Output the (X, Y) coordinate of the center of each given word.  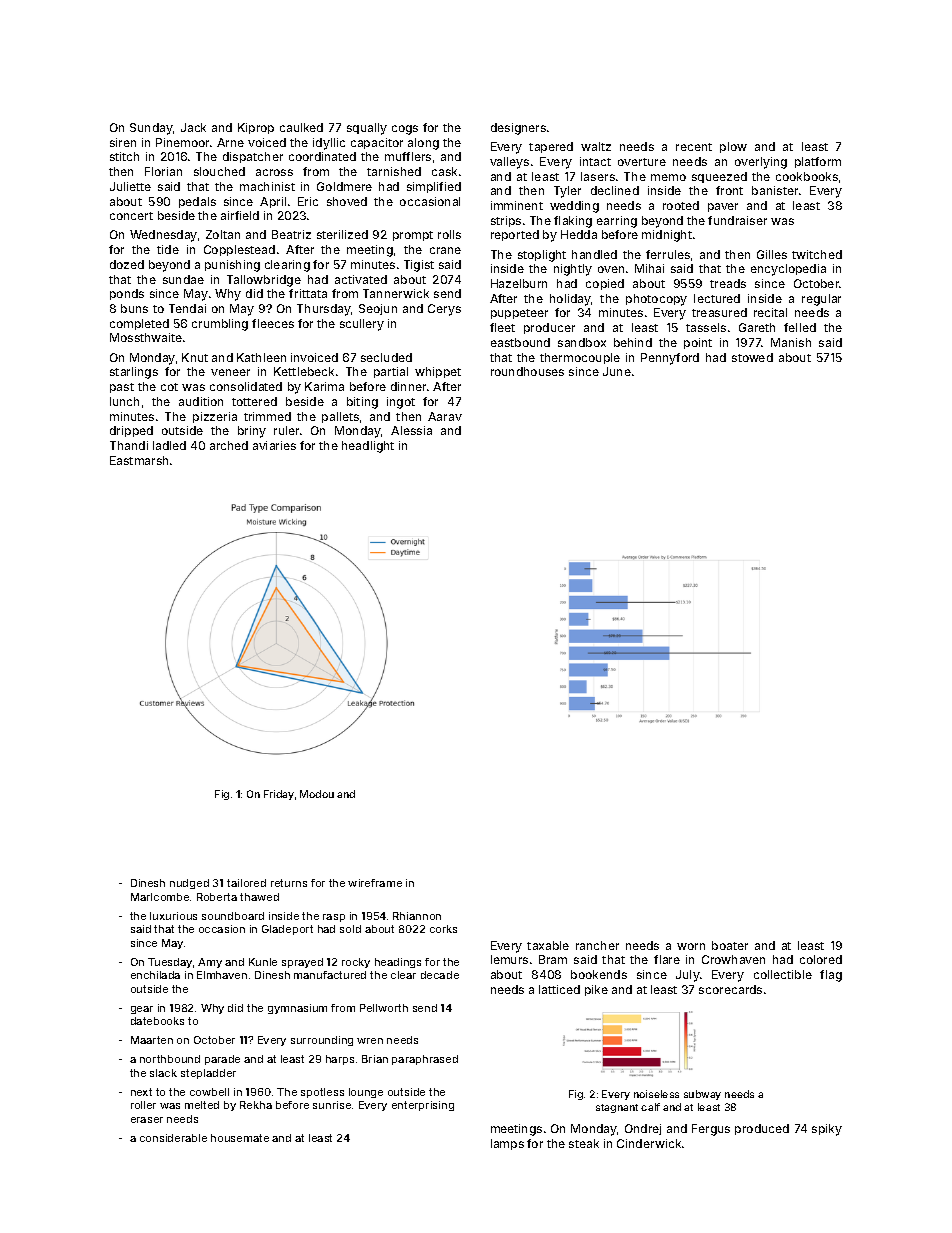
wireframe (375, 883)
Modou (317, 794)
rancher (597, 945)
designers (518, 129)
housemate (240, 1138)
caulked (301, 127)
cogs (405, 130)
